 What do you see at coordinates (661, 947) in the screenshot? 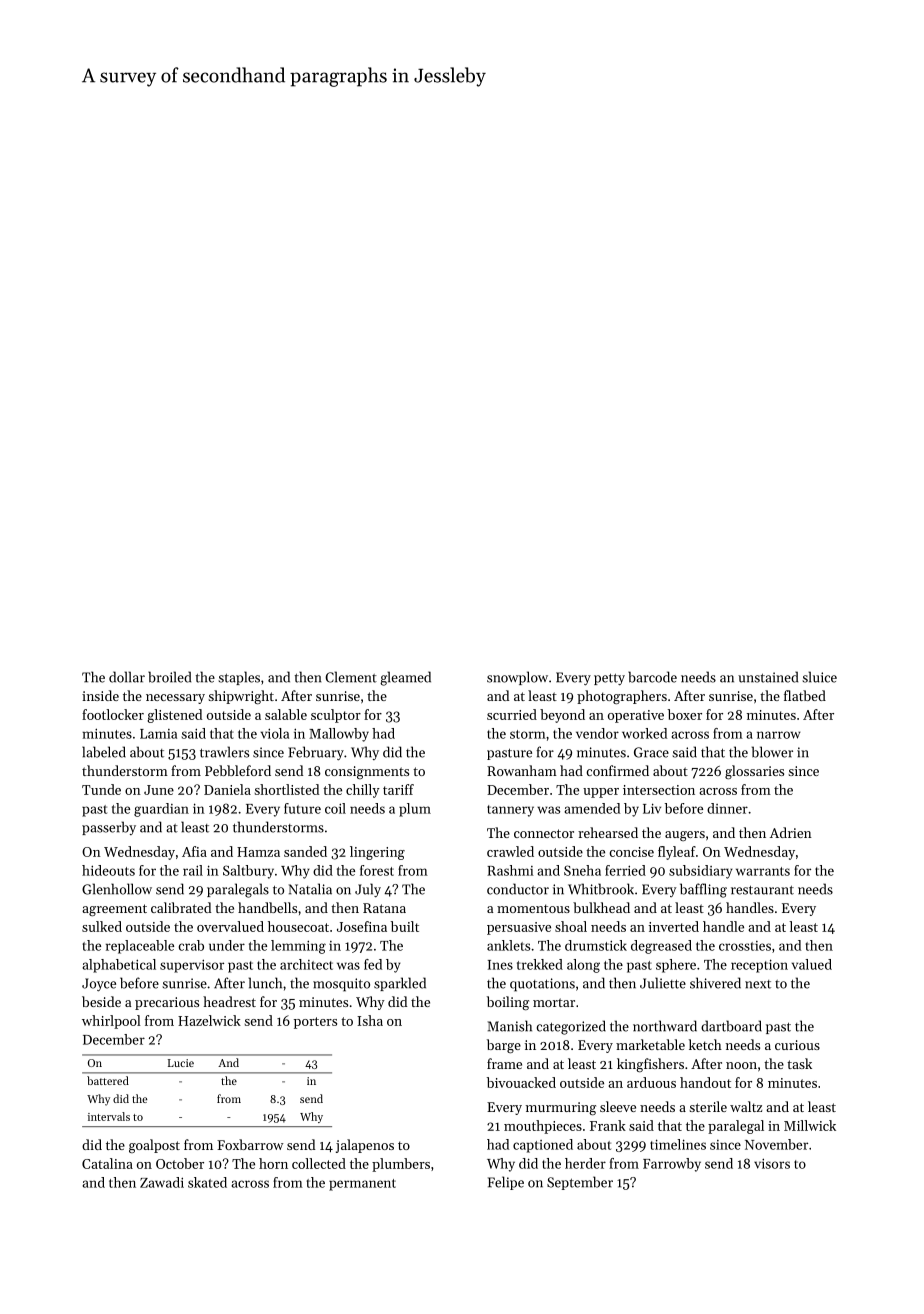
I see `degreased` at bounding box center [661, 947].
